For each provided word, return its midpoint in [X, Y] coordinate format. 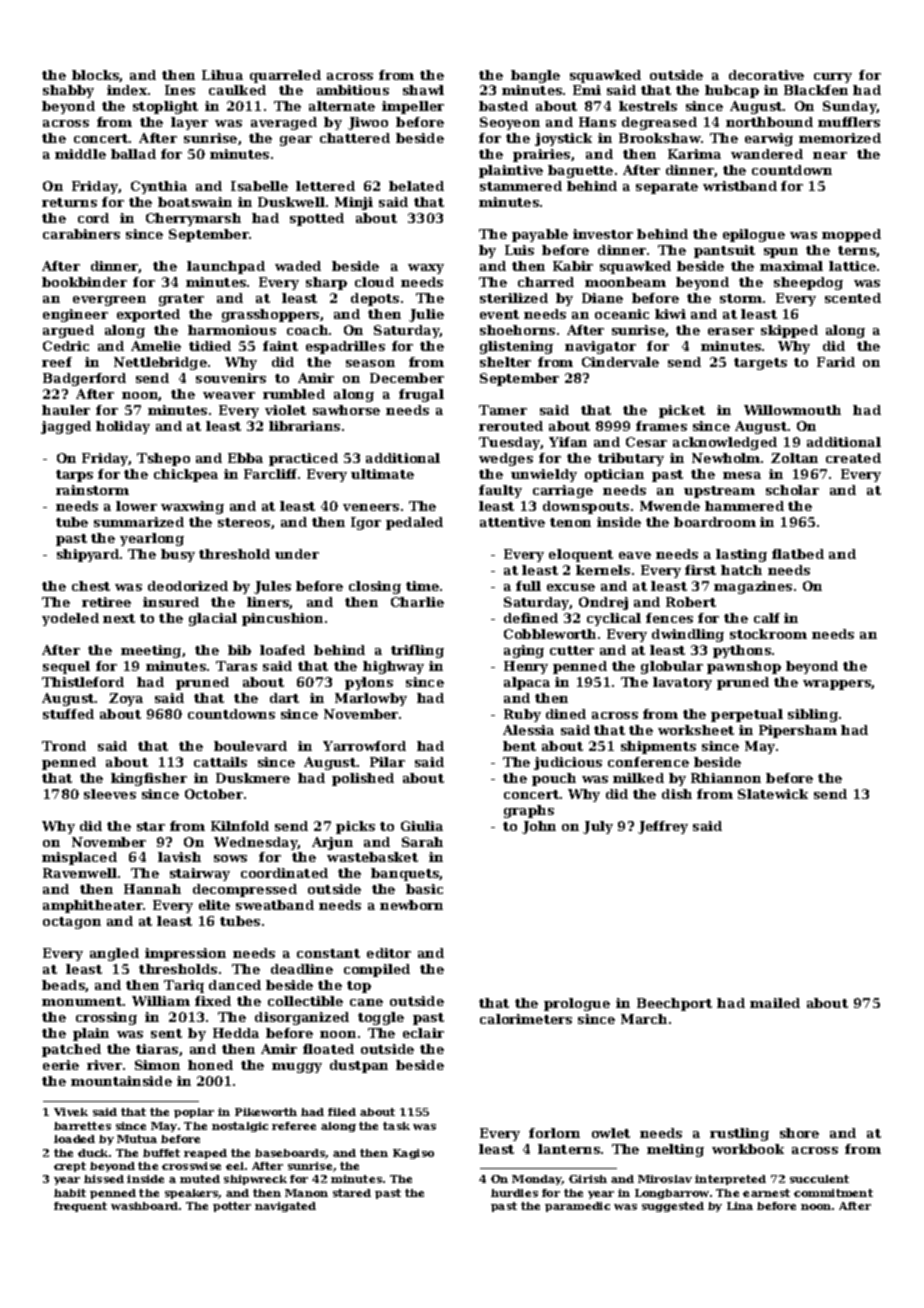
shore [799, 1133]
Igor [366, 523]
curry [833, 78]
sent [166, 1033]
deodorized [188, 586]
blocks [96, 76]
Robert [691, 602]
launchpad [226, 267]
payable [540, 235]
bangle [535, 76]
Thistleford [83, 682]
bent [519, 746]
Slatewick [773, 794]
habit [70, 1193]
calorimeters [526, 1019]
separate [667, 188]
